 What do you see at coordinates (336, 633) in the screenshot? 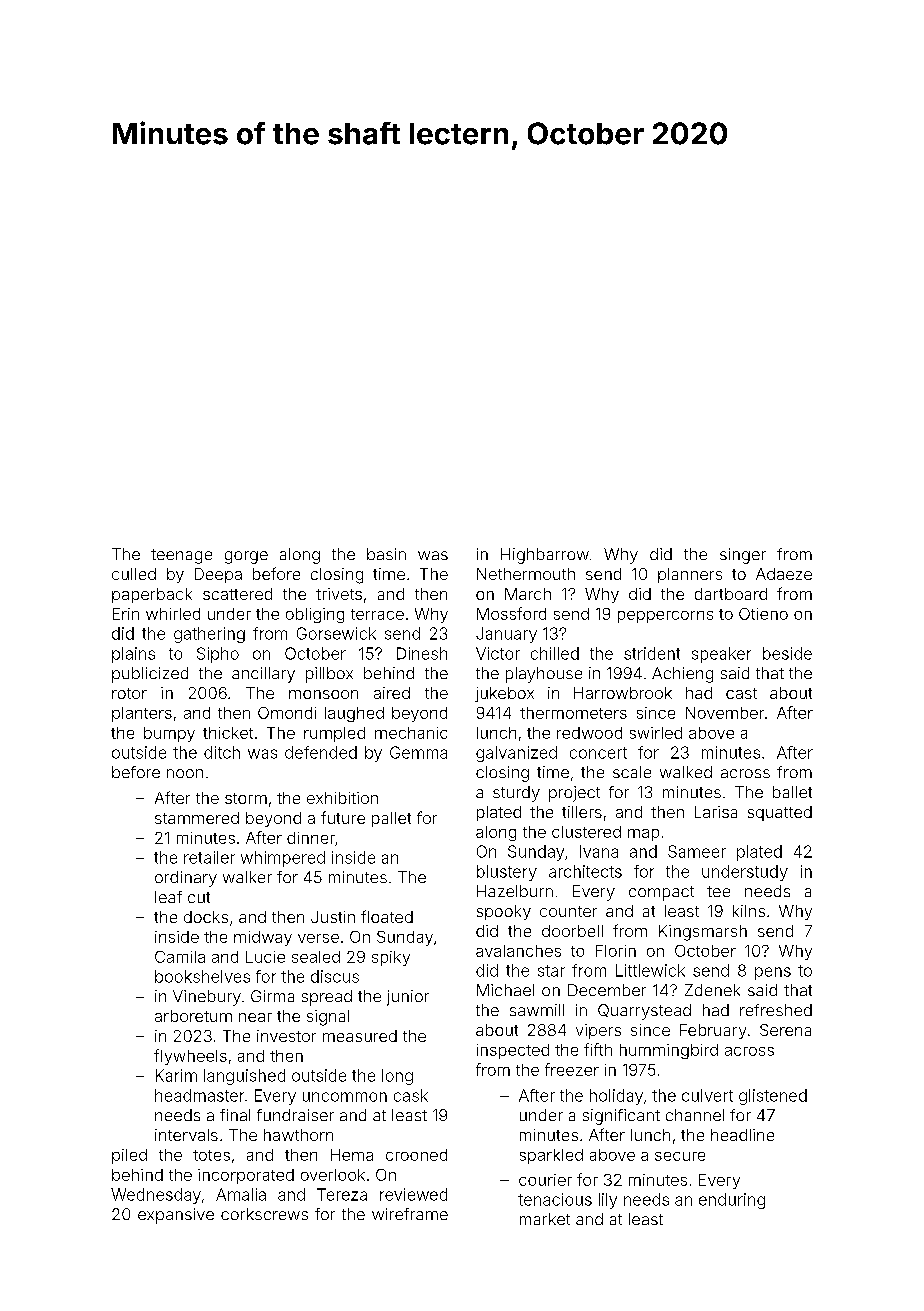
I see `Gorsewick` at bounding box center [336, 633].
